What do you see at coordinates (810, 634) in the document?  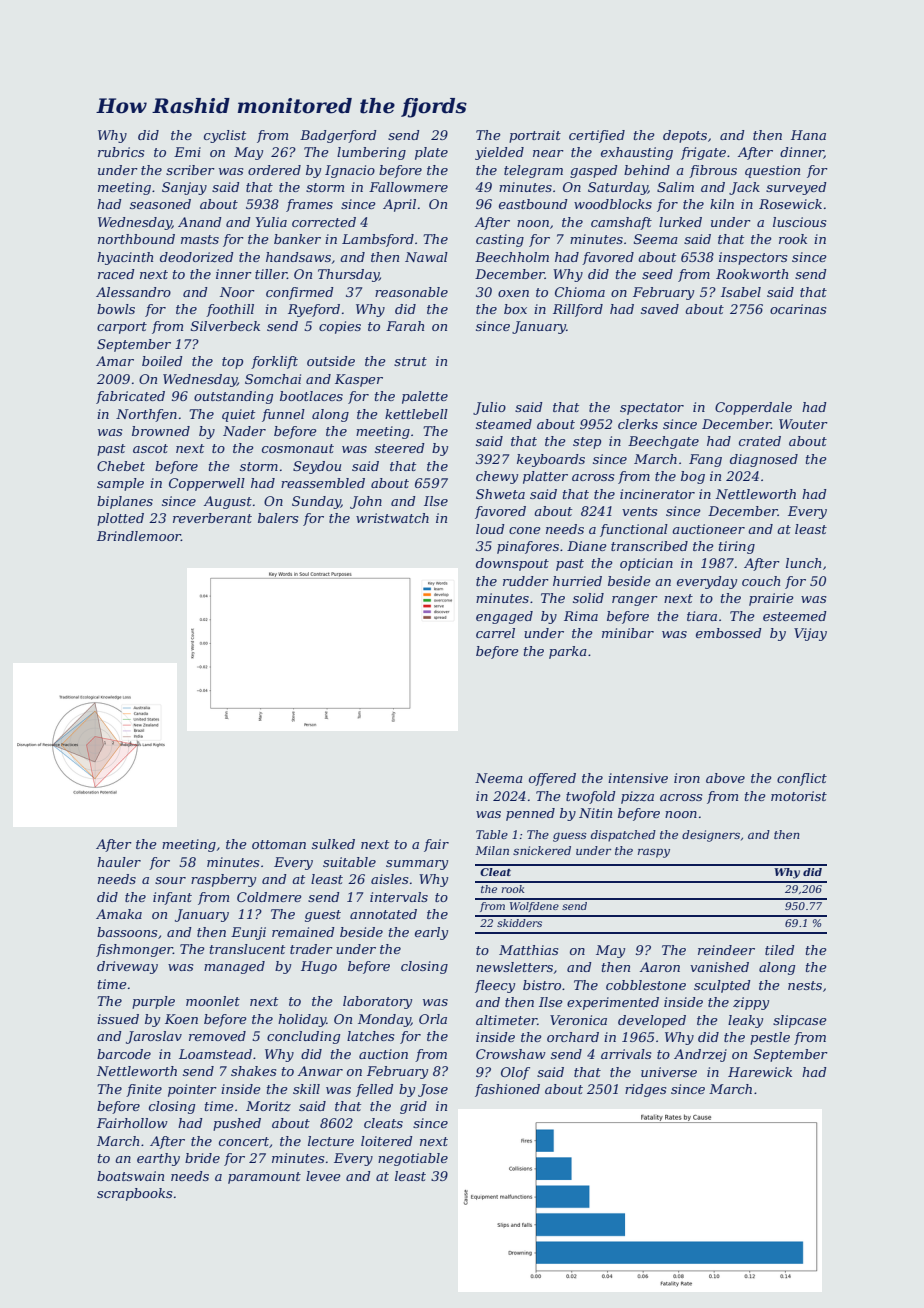 I see `Vijay` at bounding box center [810, 634].
